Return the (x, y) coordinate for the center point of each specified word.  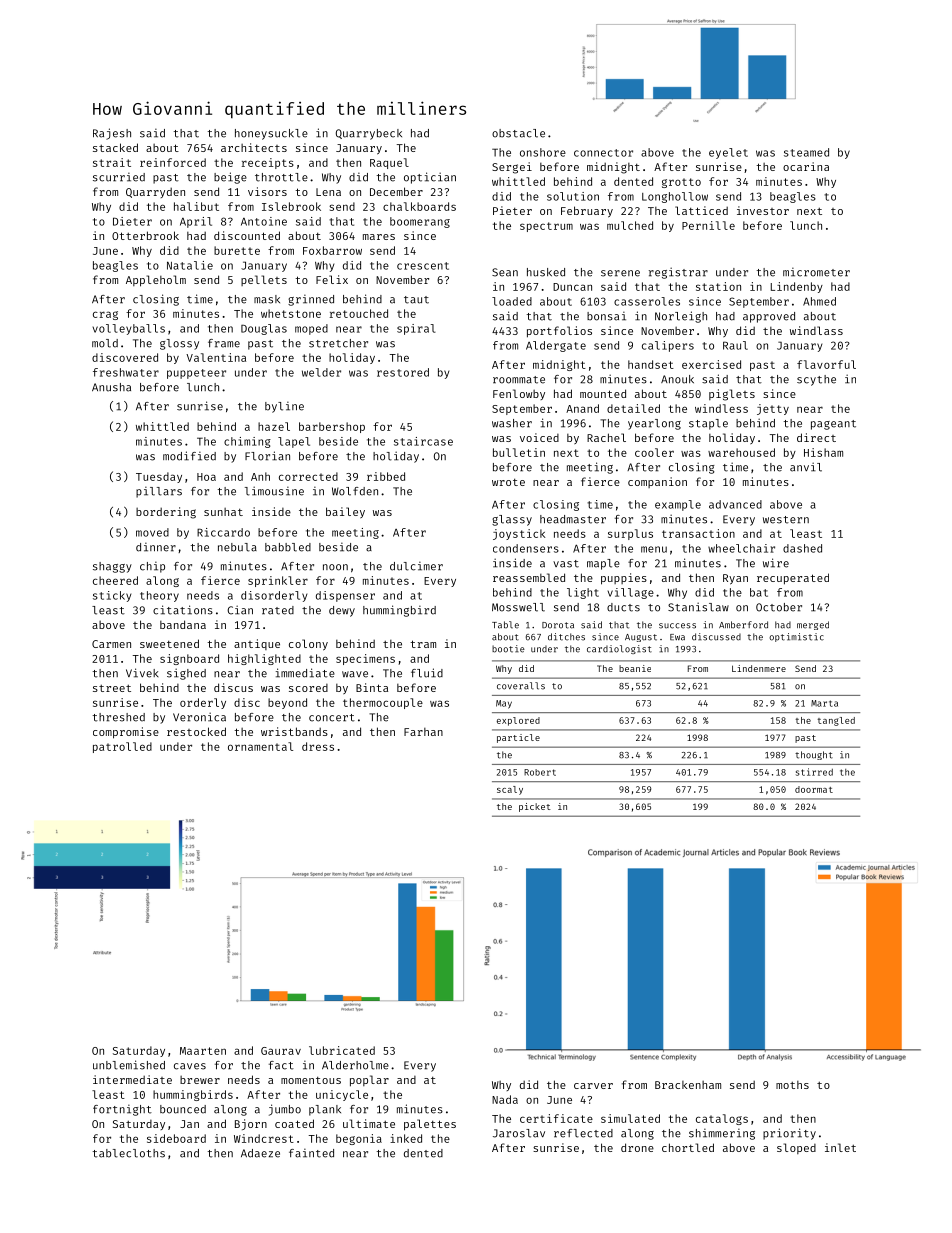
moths (792, 1085)
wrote (508, 482)
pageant (833, 425)
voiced (539, 437)
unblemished (129, 1065)
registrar (678, 273)
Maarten (203, 1051)
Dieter (132, 221)
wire (776, 563)
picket (535, 807)
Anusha (111, 387)
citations (183, 610)
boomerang (420, 222)
